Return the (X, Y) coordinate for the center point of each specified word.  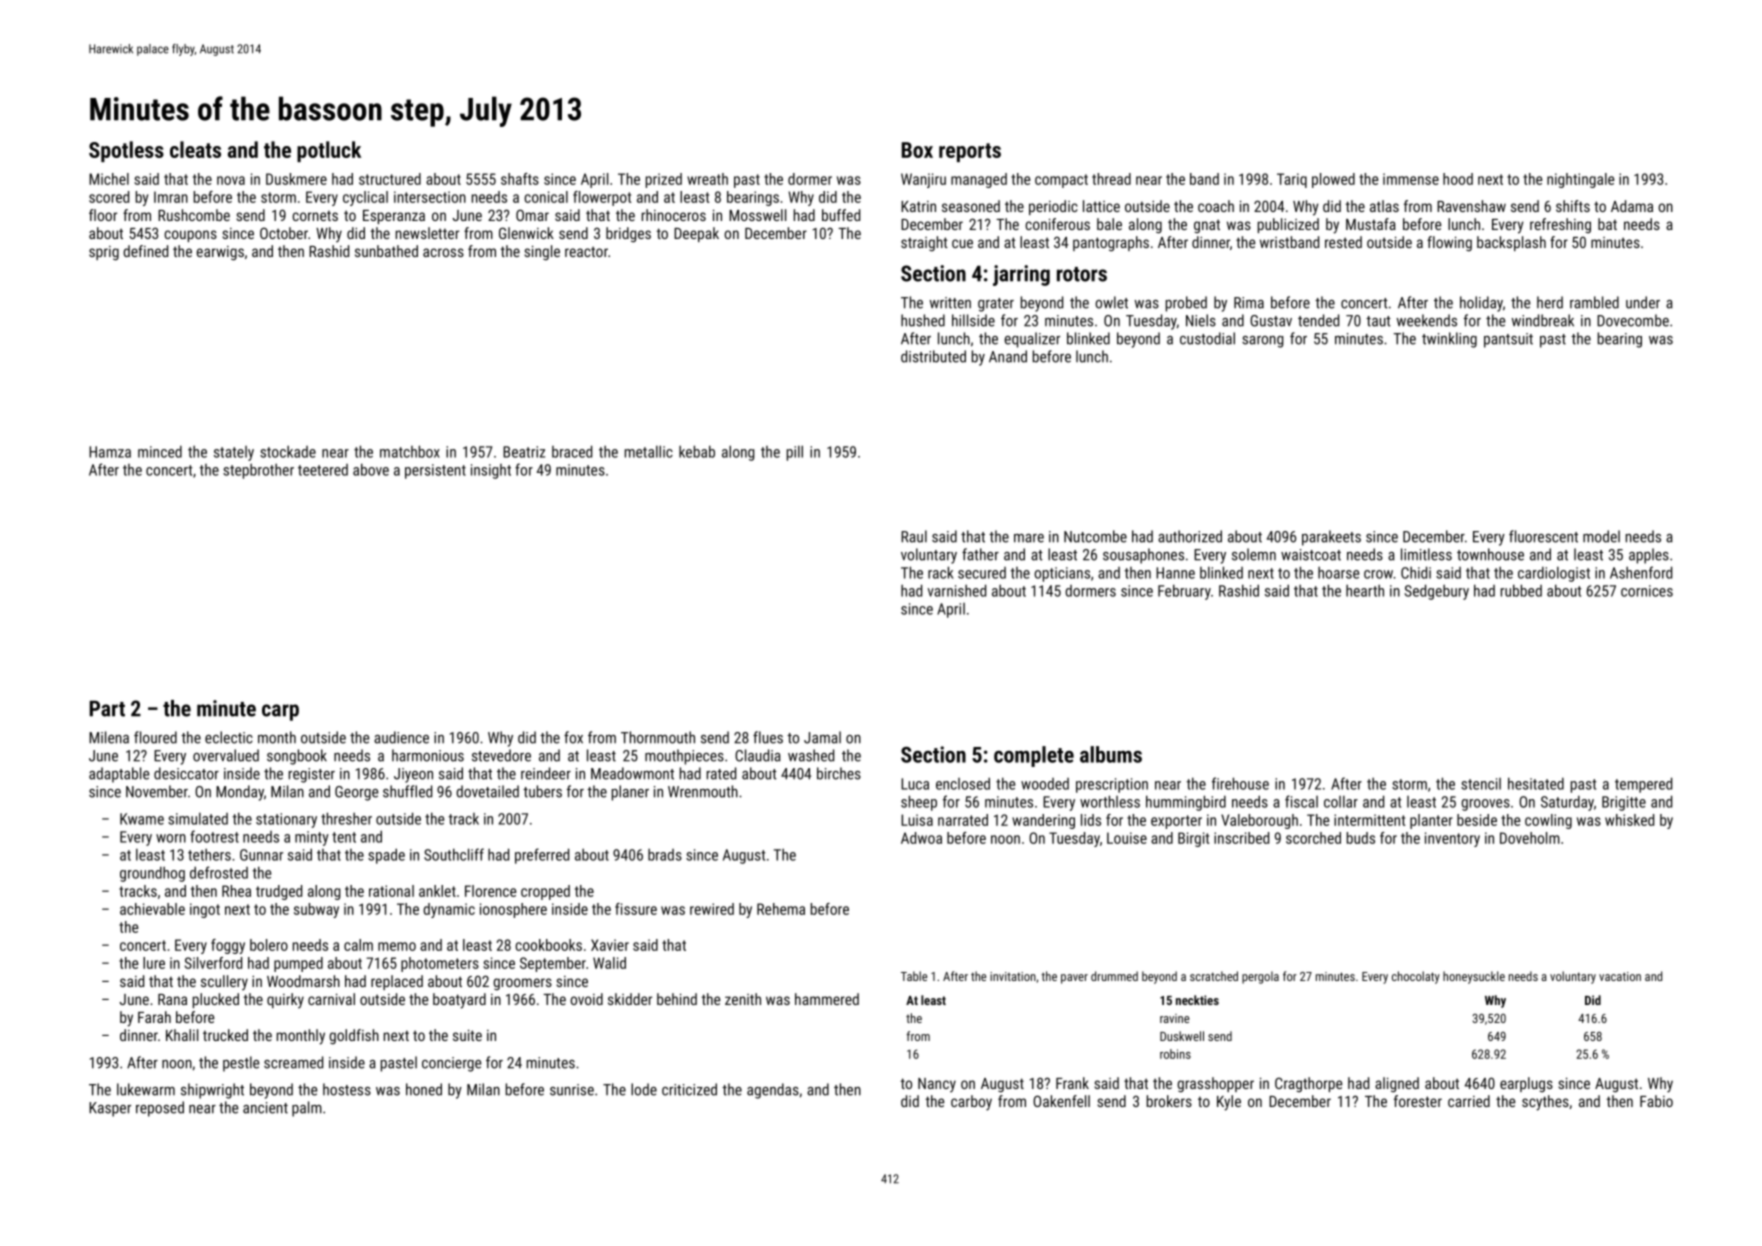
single (542, 252)
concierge (451, 1064)
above (371, 469)
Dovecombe (1633, 320)
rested (1343, 242)
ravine (1175, 1018)
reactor (586, 252)
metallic (649, 451)
